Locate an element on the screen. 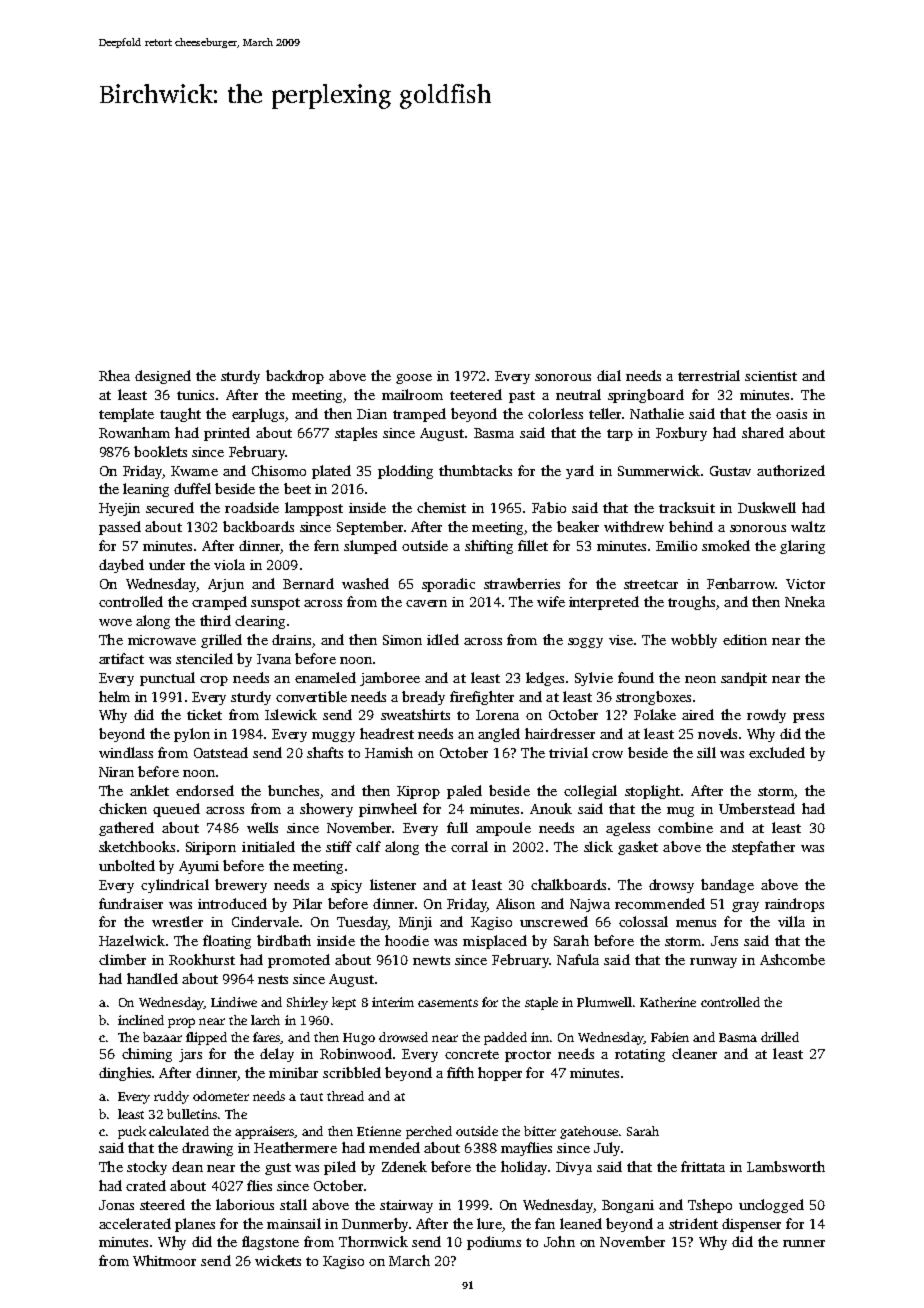  Whitmoor is located at coordinates (164, 1260).
